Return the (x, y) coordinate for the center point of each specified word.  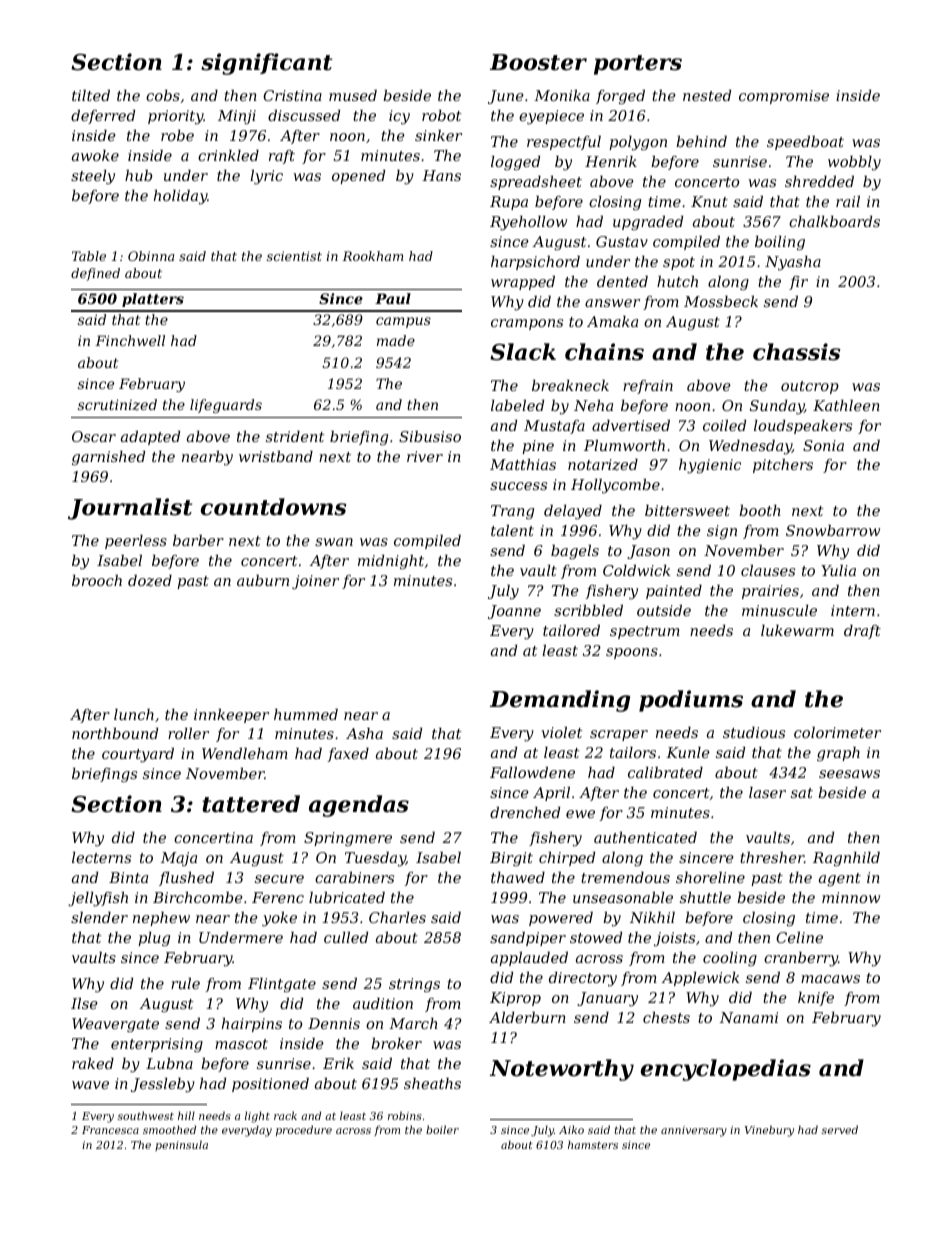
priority (176, 117)
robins (405, 1115)
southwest (146, 1115)
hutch (677, 281)
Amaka (612, 321)
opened (358, 177)
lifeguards (226, 406)
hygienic (710, 466)
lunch (134, 714)
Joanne (514, 612)
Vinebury (769, 1131)
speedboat (805, 143)
